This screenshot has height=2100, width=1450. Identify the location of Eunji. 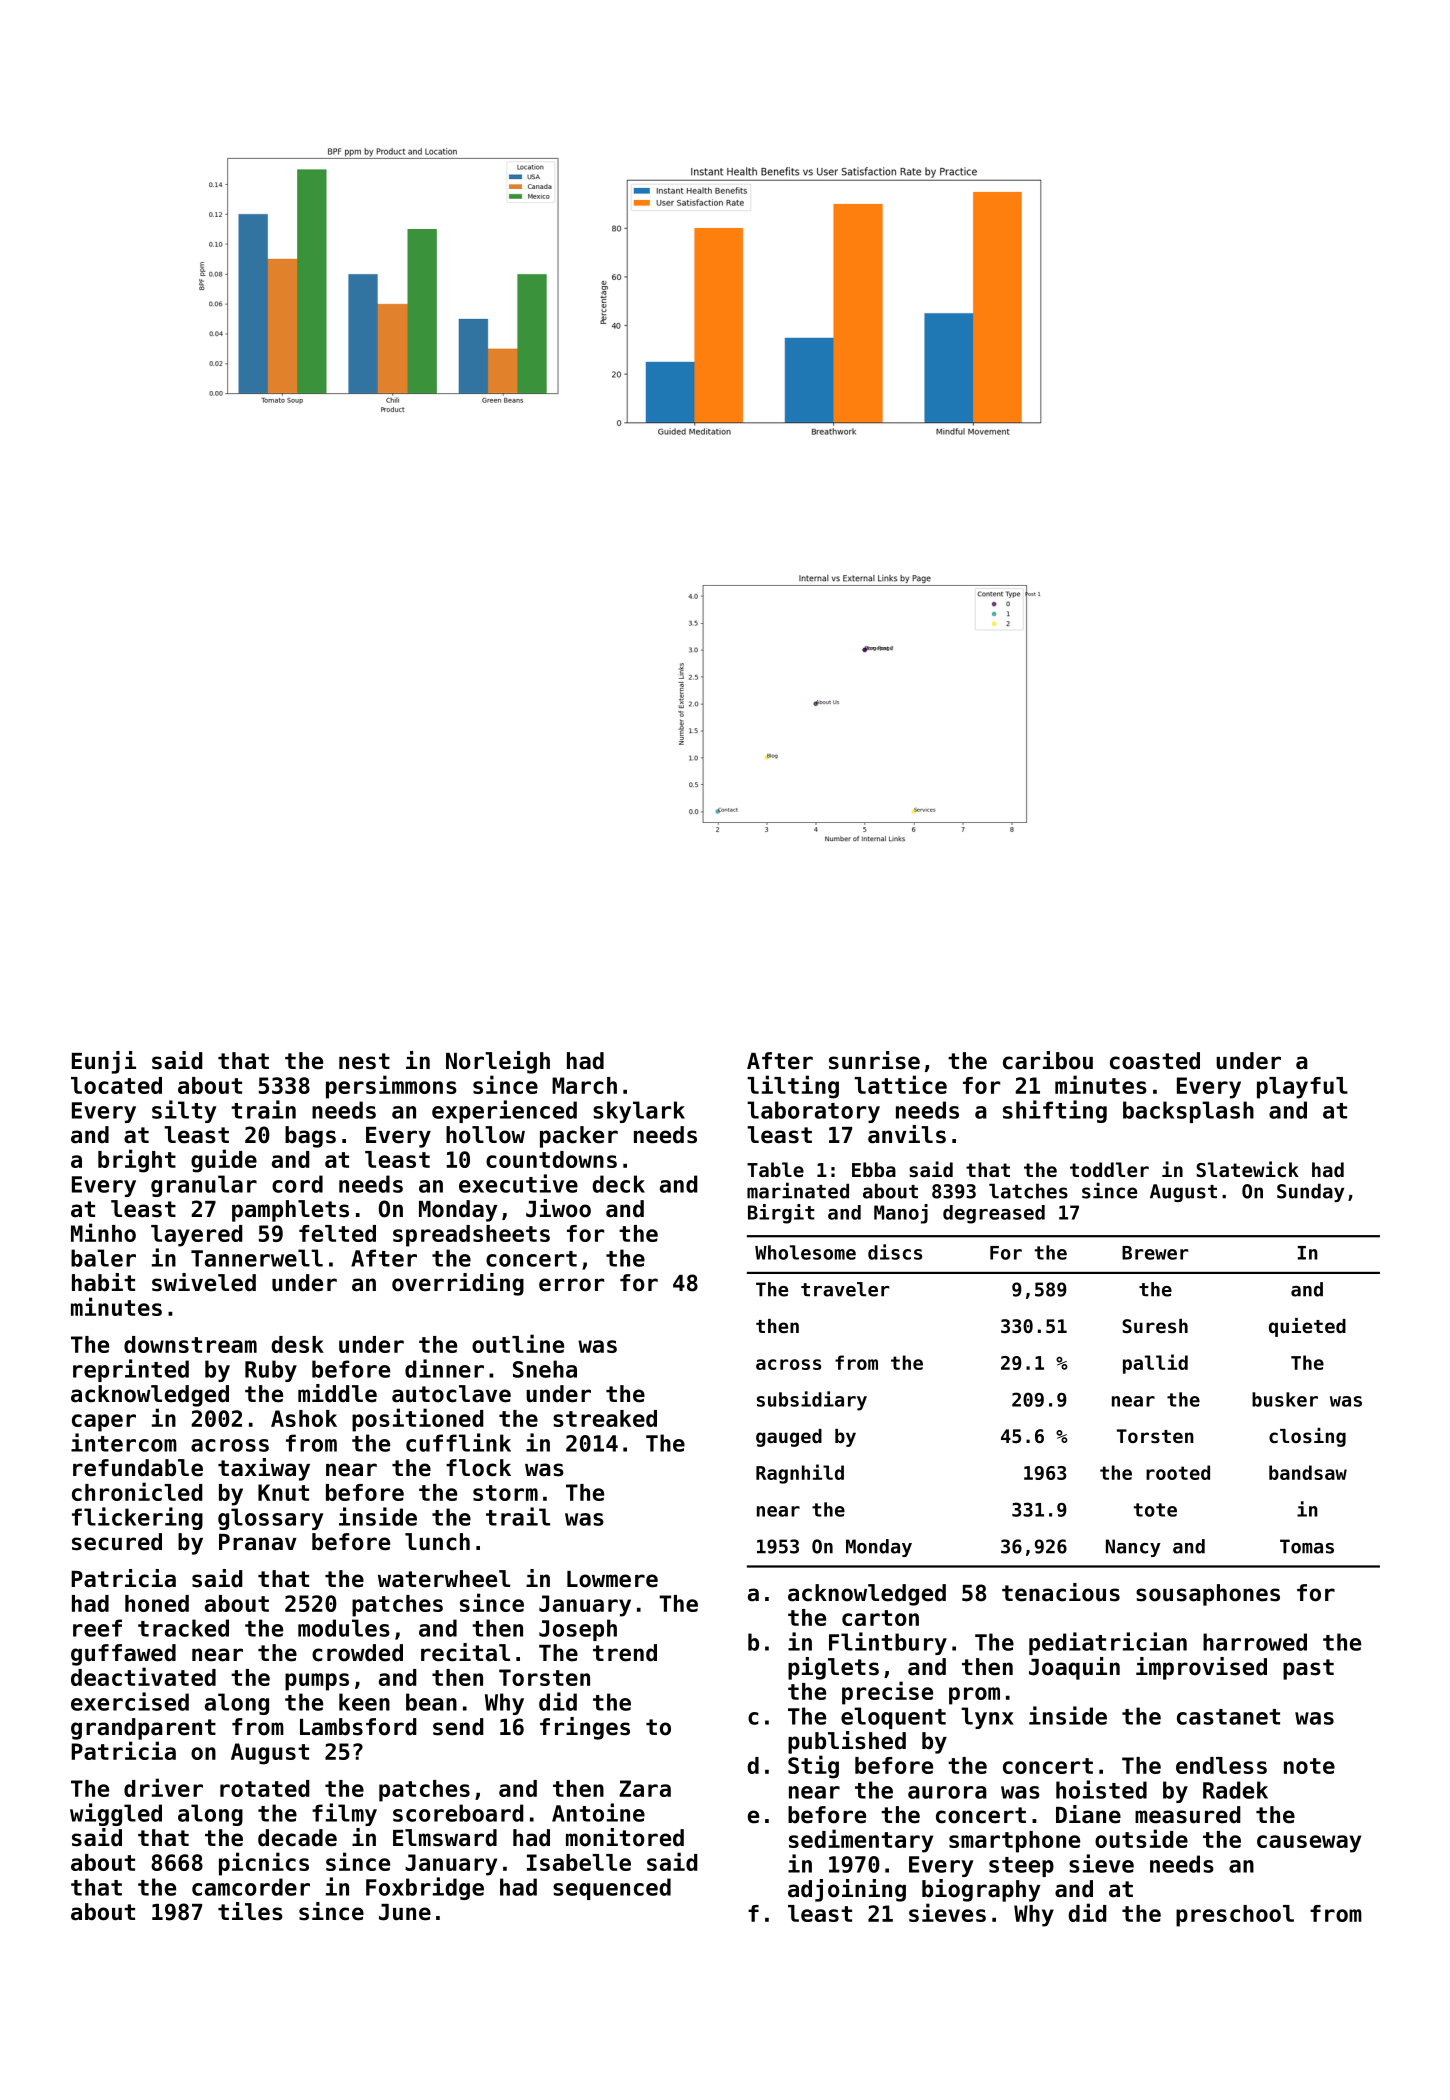
(104, 1062).
